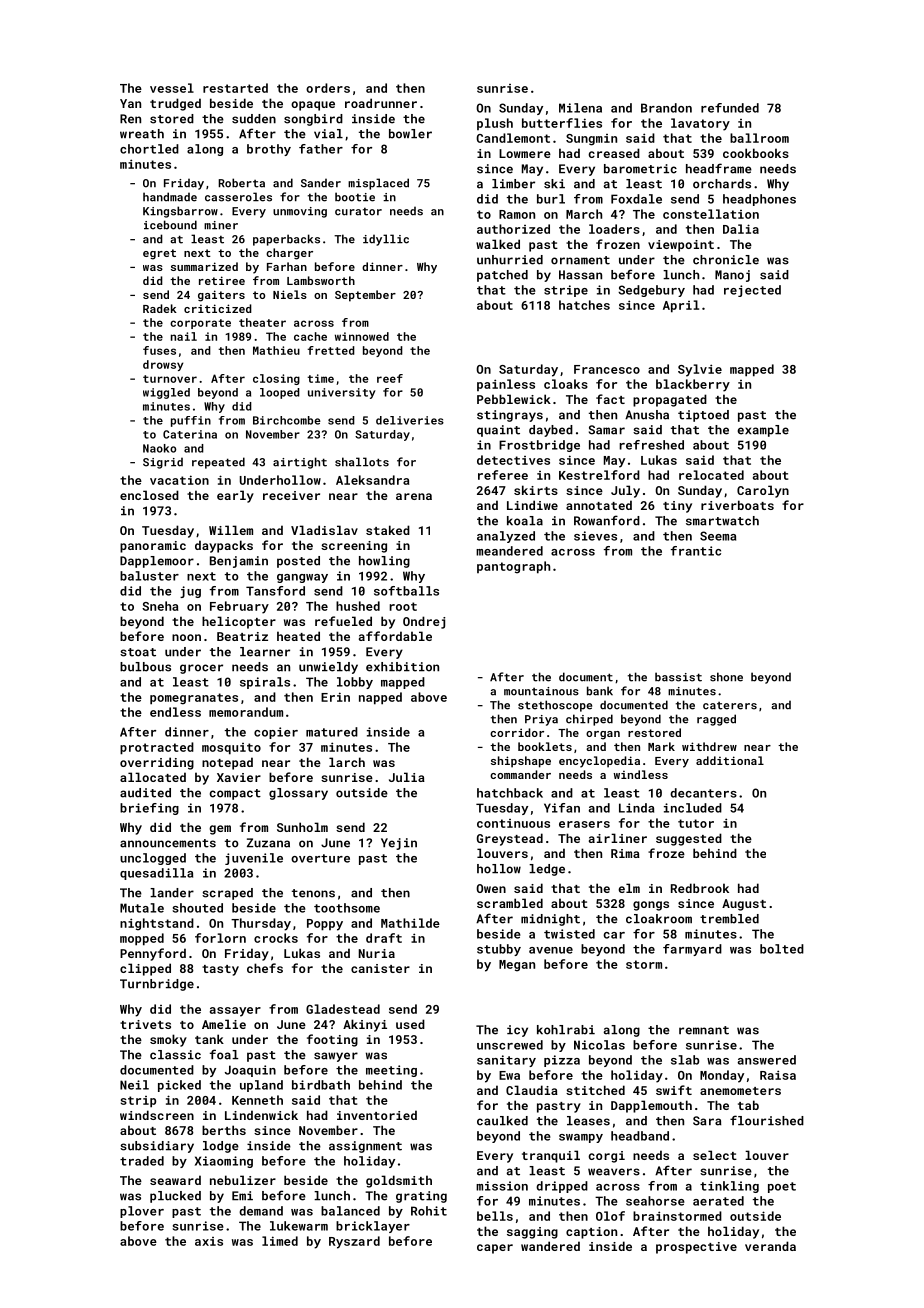 The width and height of the page is (924, 1308). I want to click on constellation, so click(711, 214).
